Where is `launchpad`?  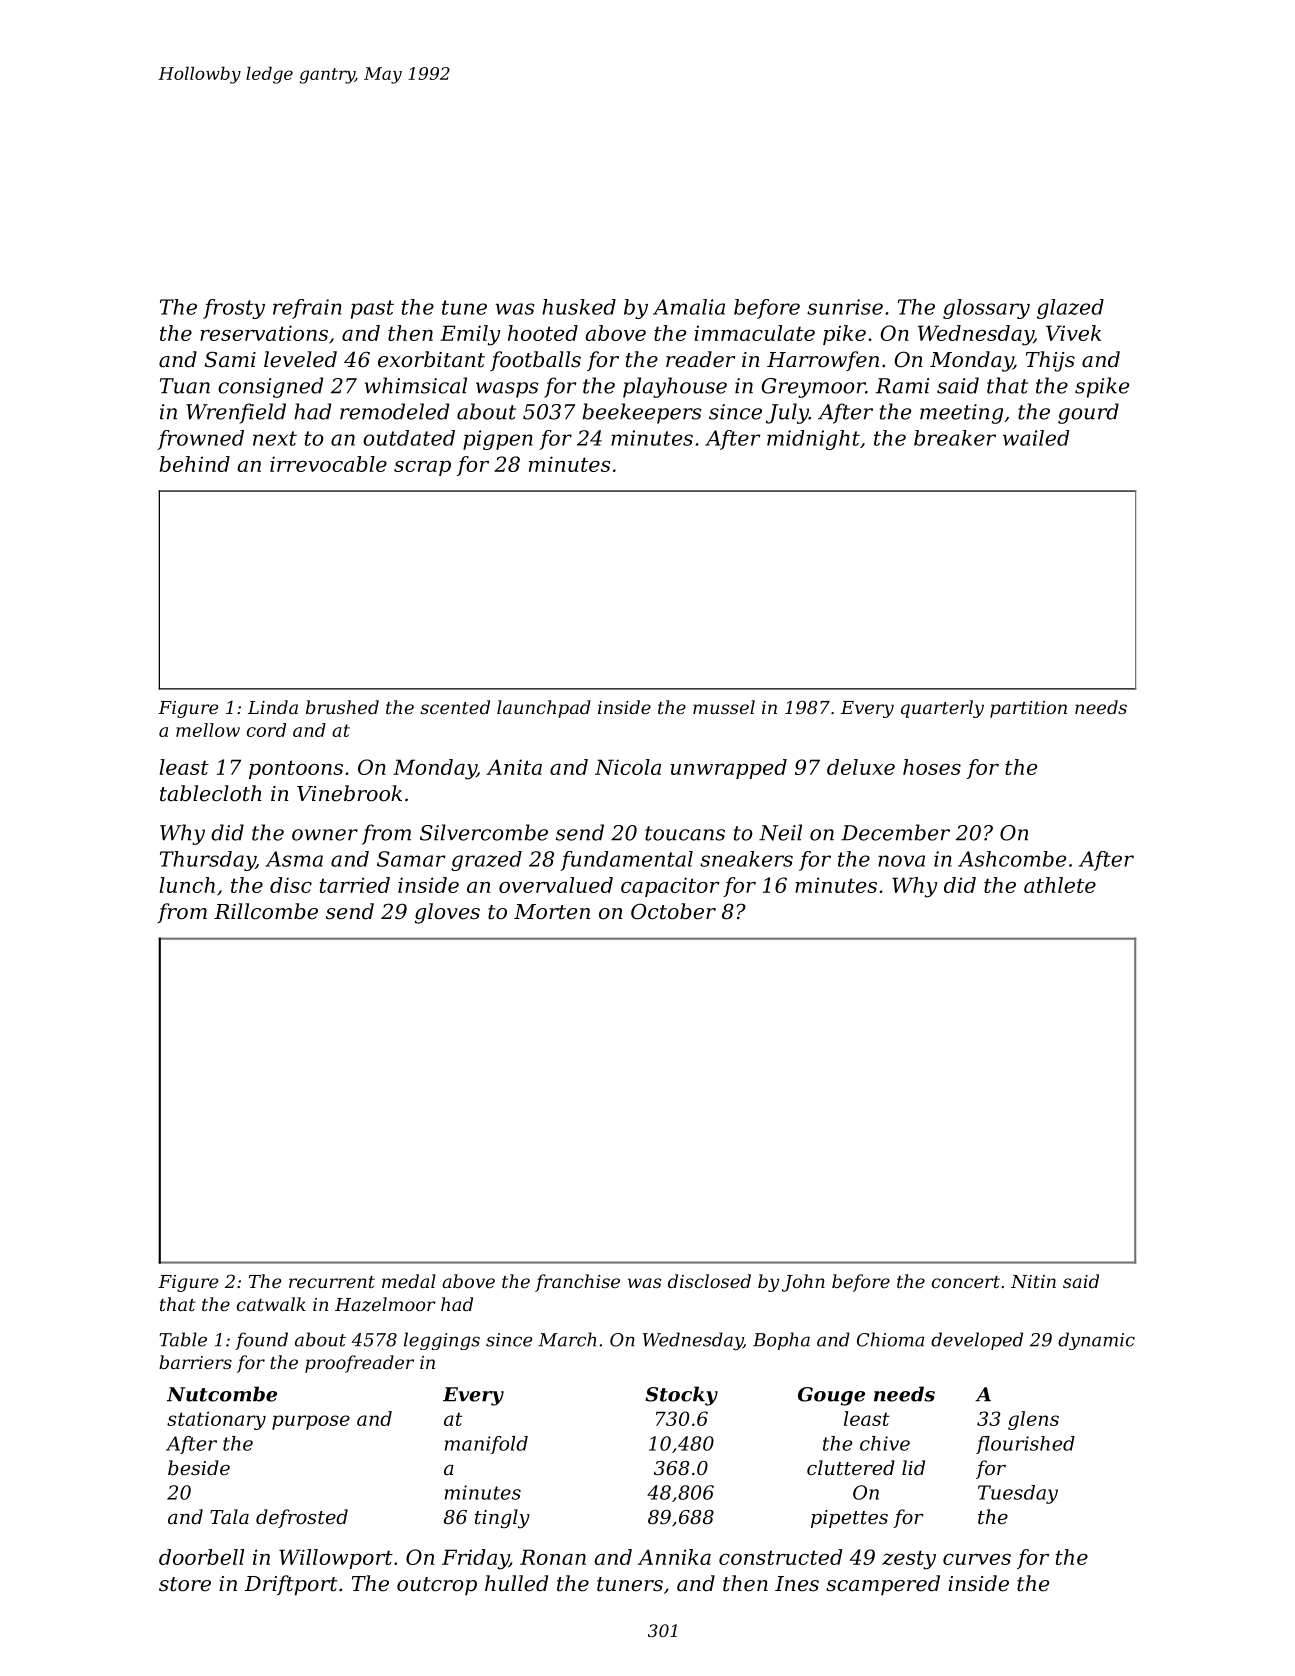 launchpad is located at coordinates (544, 709).
